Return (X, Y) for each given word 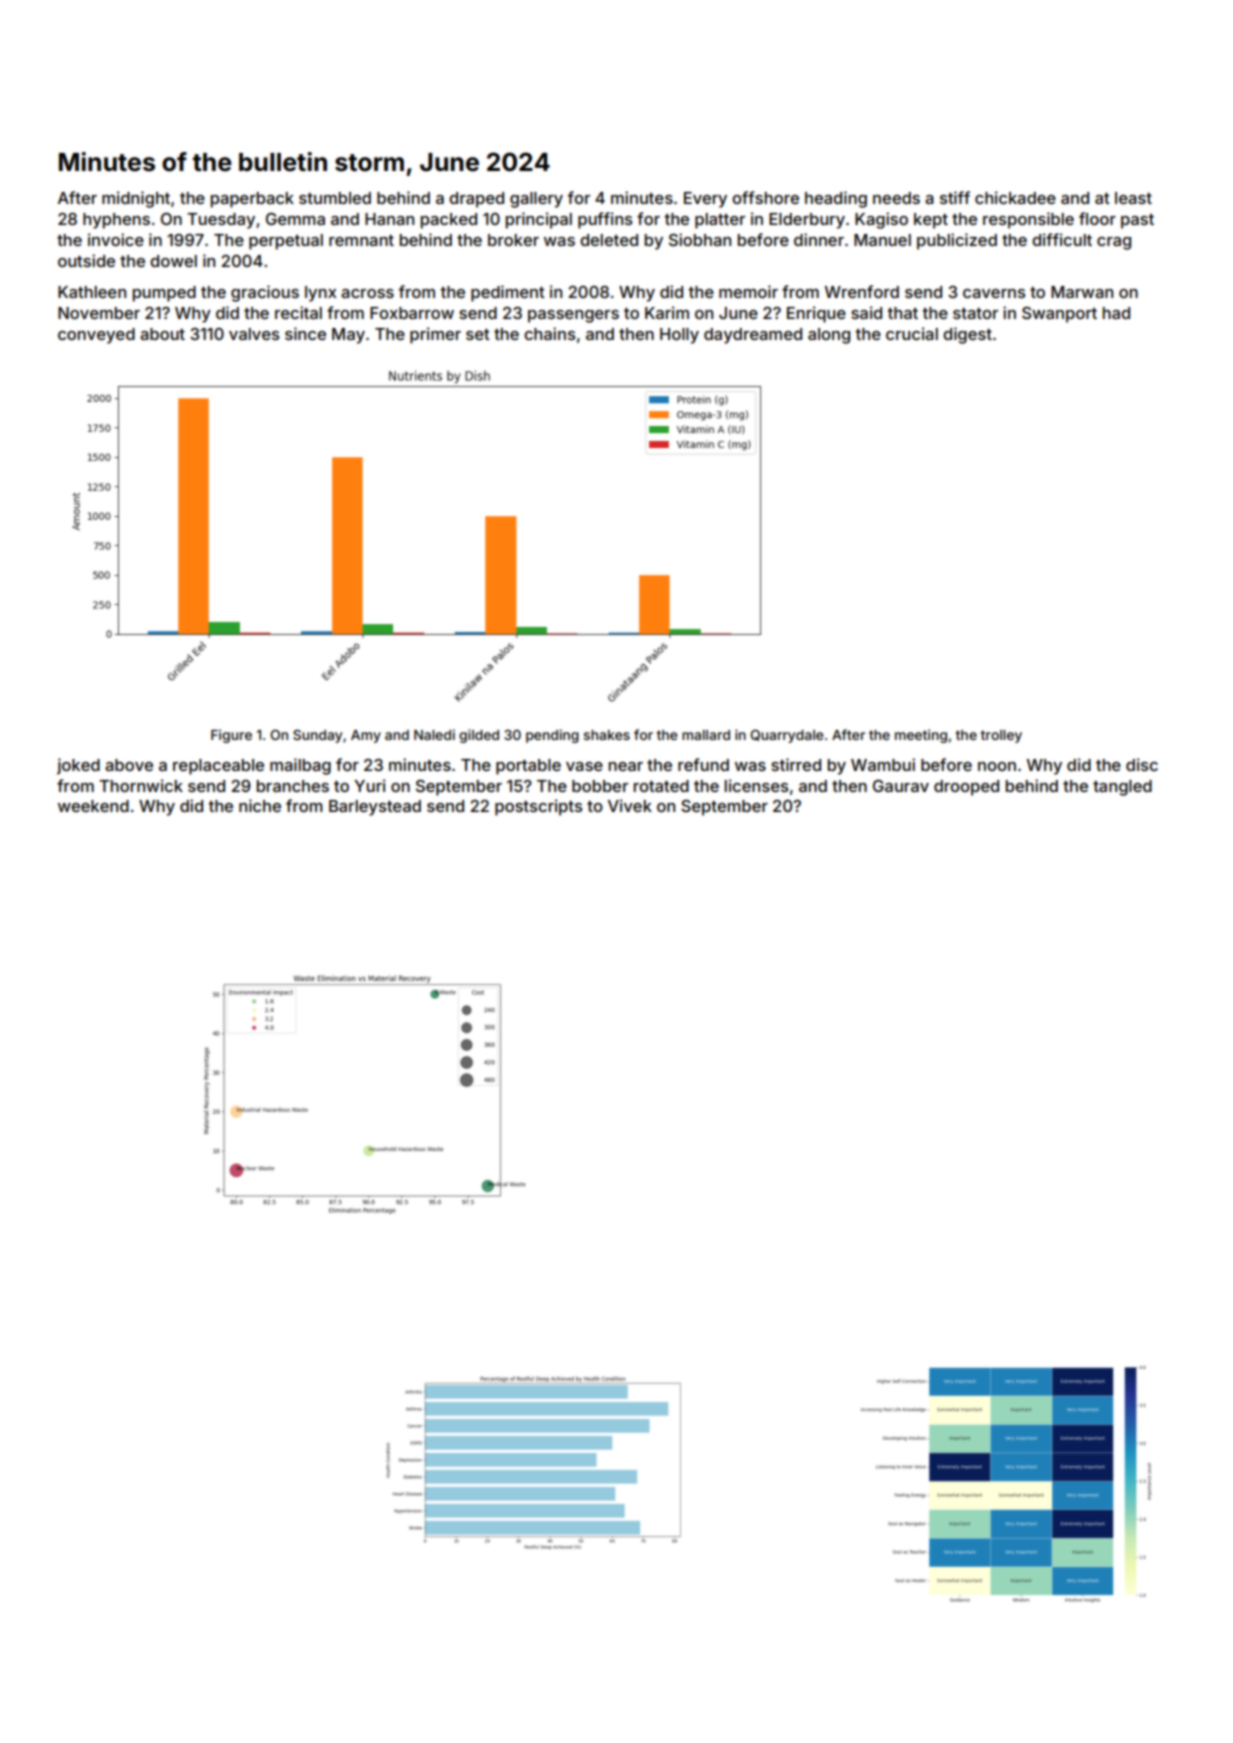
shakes (606, 735)
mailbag (300, 766)
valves (254, 334)
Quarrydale (787, 736)
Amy (366, 736)
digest (967, 335)
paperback (252, 200)
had (1116, 313)
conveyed (96, 336)
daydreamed (753, 336)
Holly (679, 336)
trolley (1001, 736)
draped (476, 200)
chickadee (1015, 197)
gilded (479, 736)
